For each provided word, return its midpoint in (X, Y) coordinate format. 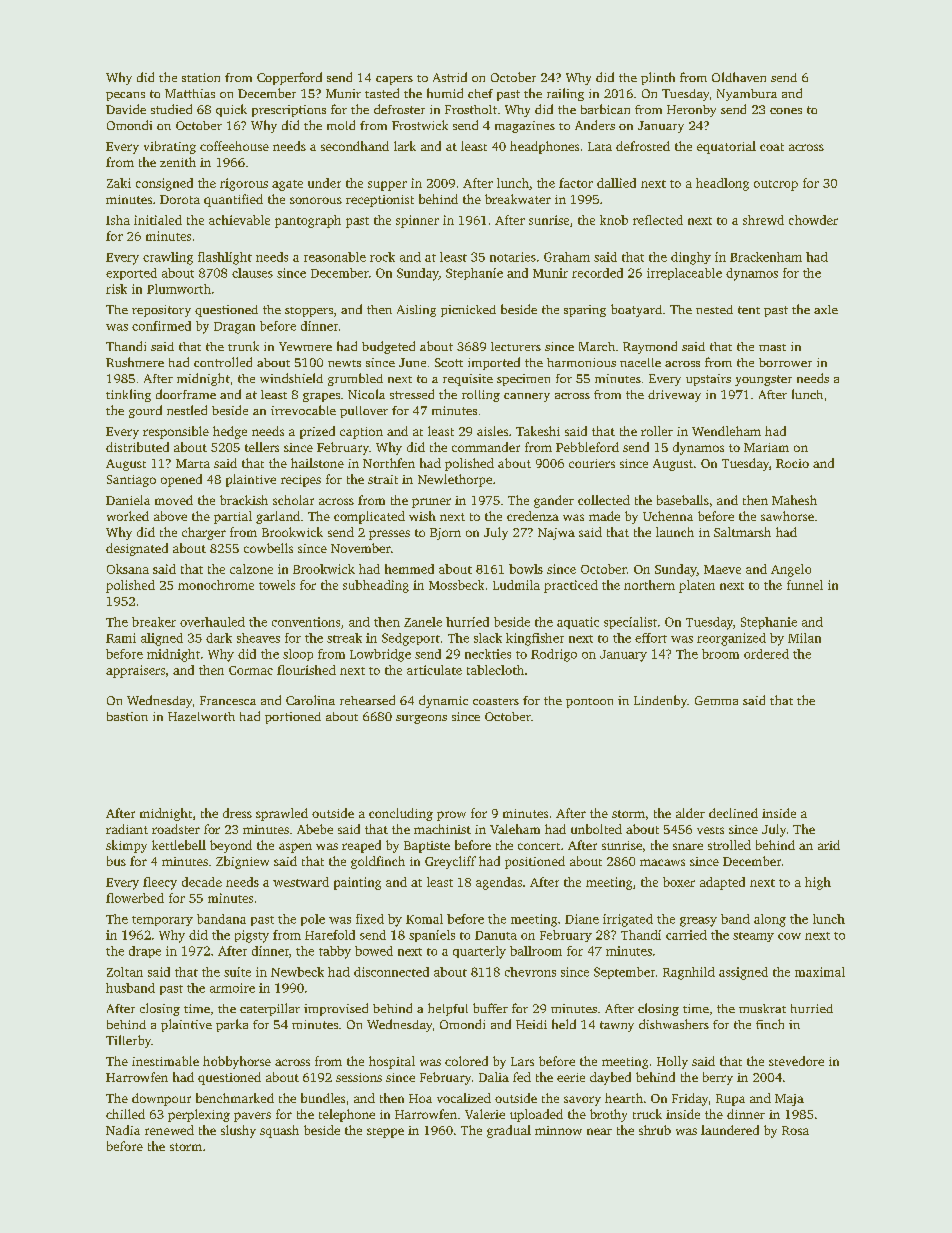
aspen (295, 848)
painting (357, 883)
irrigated (628, 920)
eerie (571, 1077)
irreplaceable (684, 274)
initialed (158, 220)
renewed (169, 1130)
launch (675, 532)
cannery (527, 397)
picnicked (468, 311)
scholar (293, 500)
